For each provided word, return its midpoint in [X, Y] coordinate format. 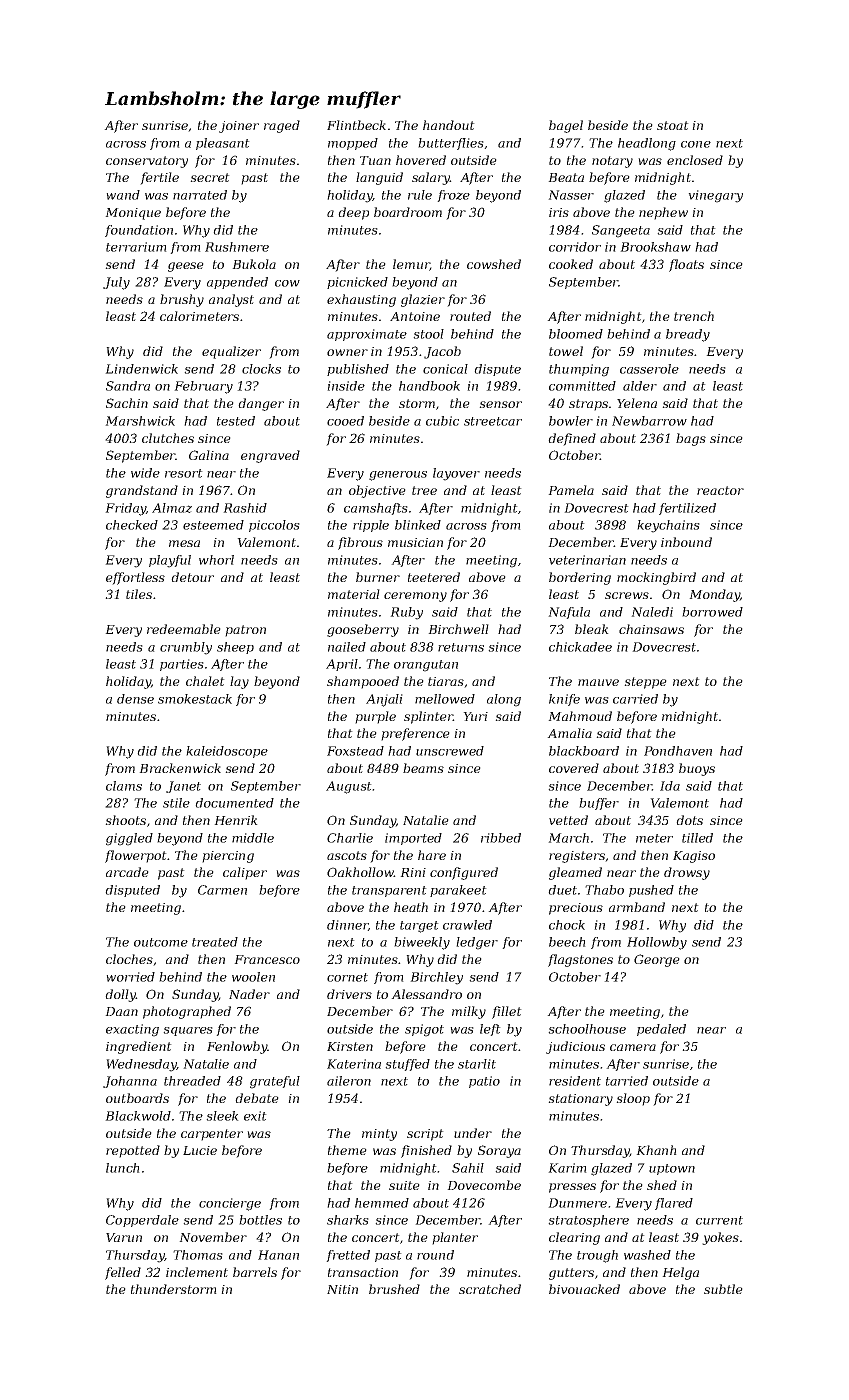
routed [470, 316]
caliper [245, 873]
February [203, 387]
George [657, 960]
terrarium [136, 247]
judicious [575, 1047]
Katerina [354, 1064]
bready [688, 335]
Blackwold [138, 1116]
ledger [477, 943]
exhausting [361, 300]
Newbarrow [649, 421]
